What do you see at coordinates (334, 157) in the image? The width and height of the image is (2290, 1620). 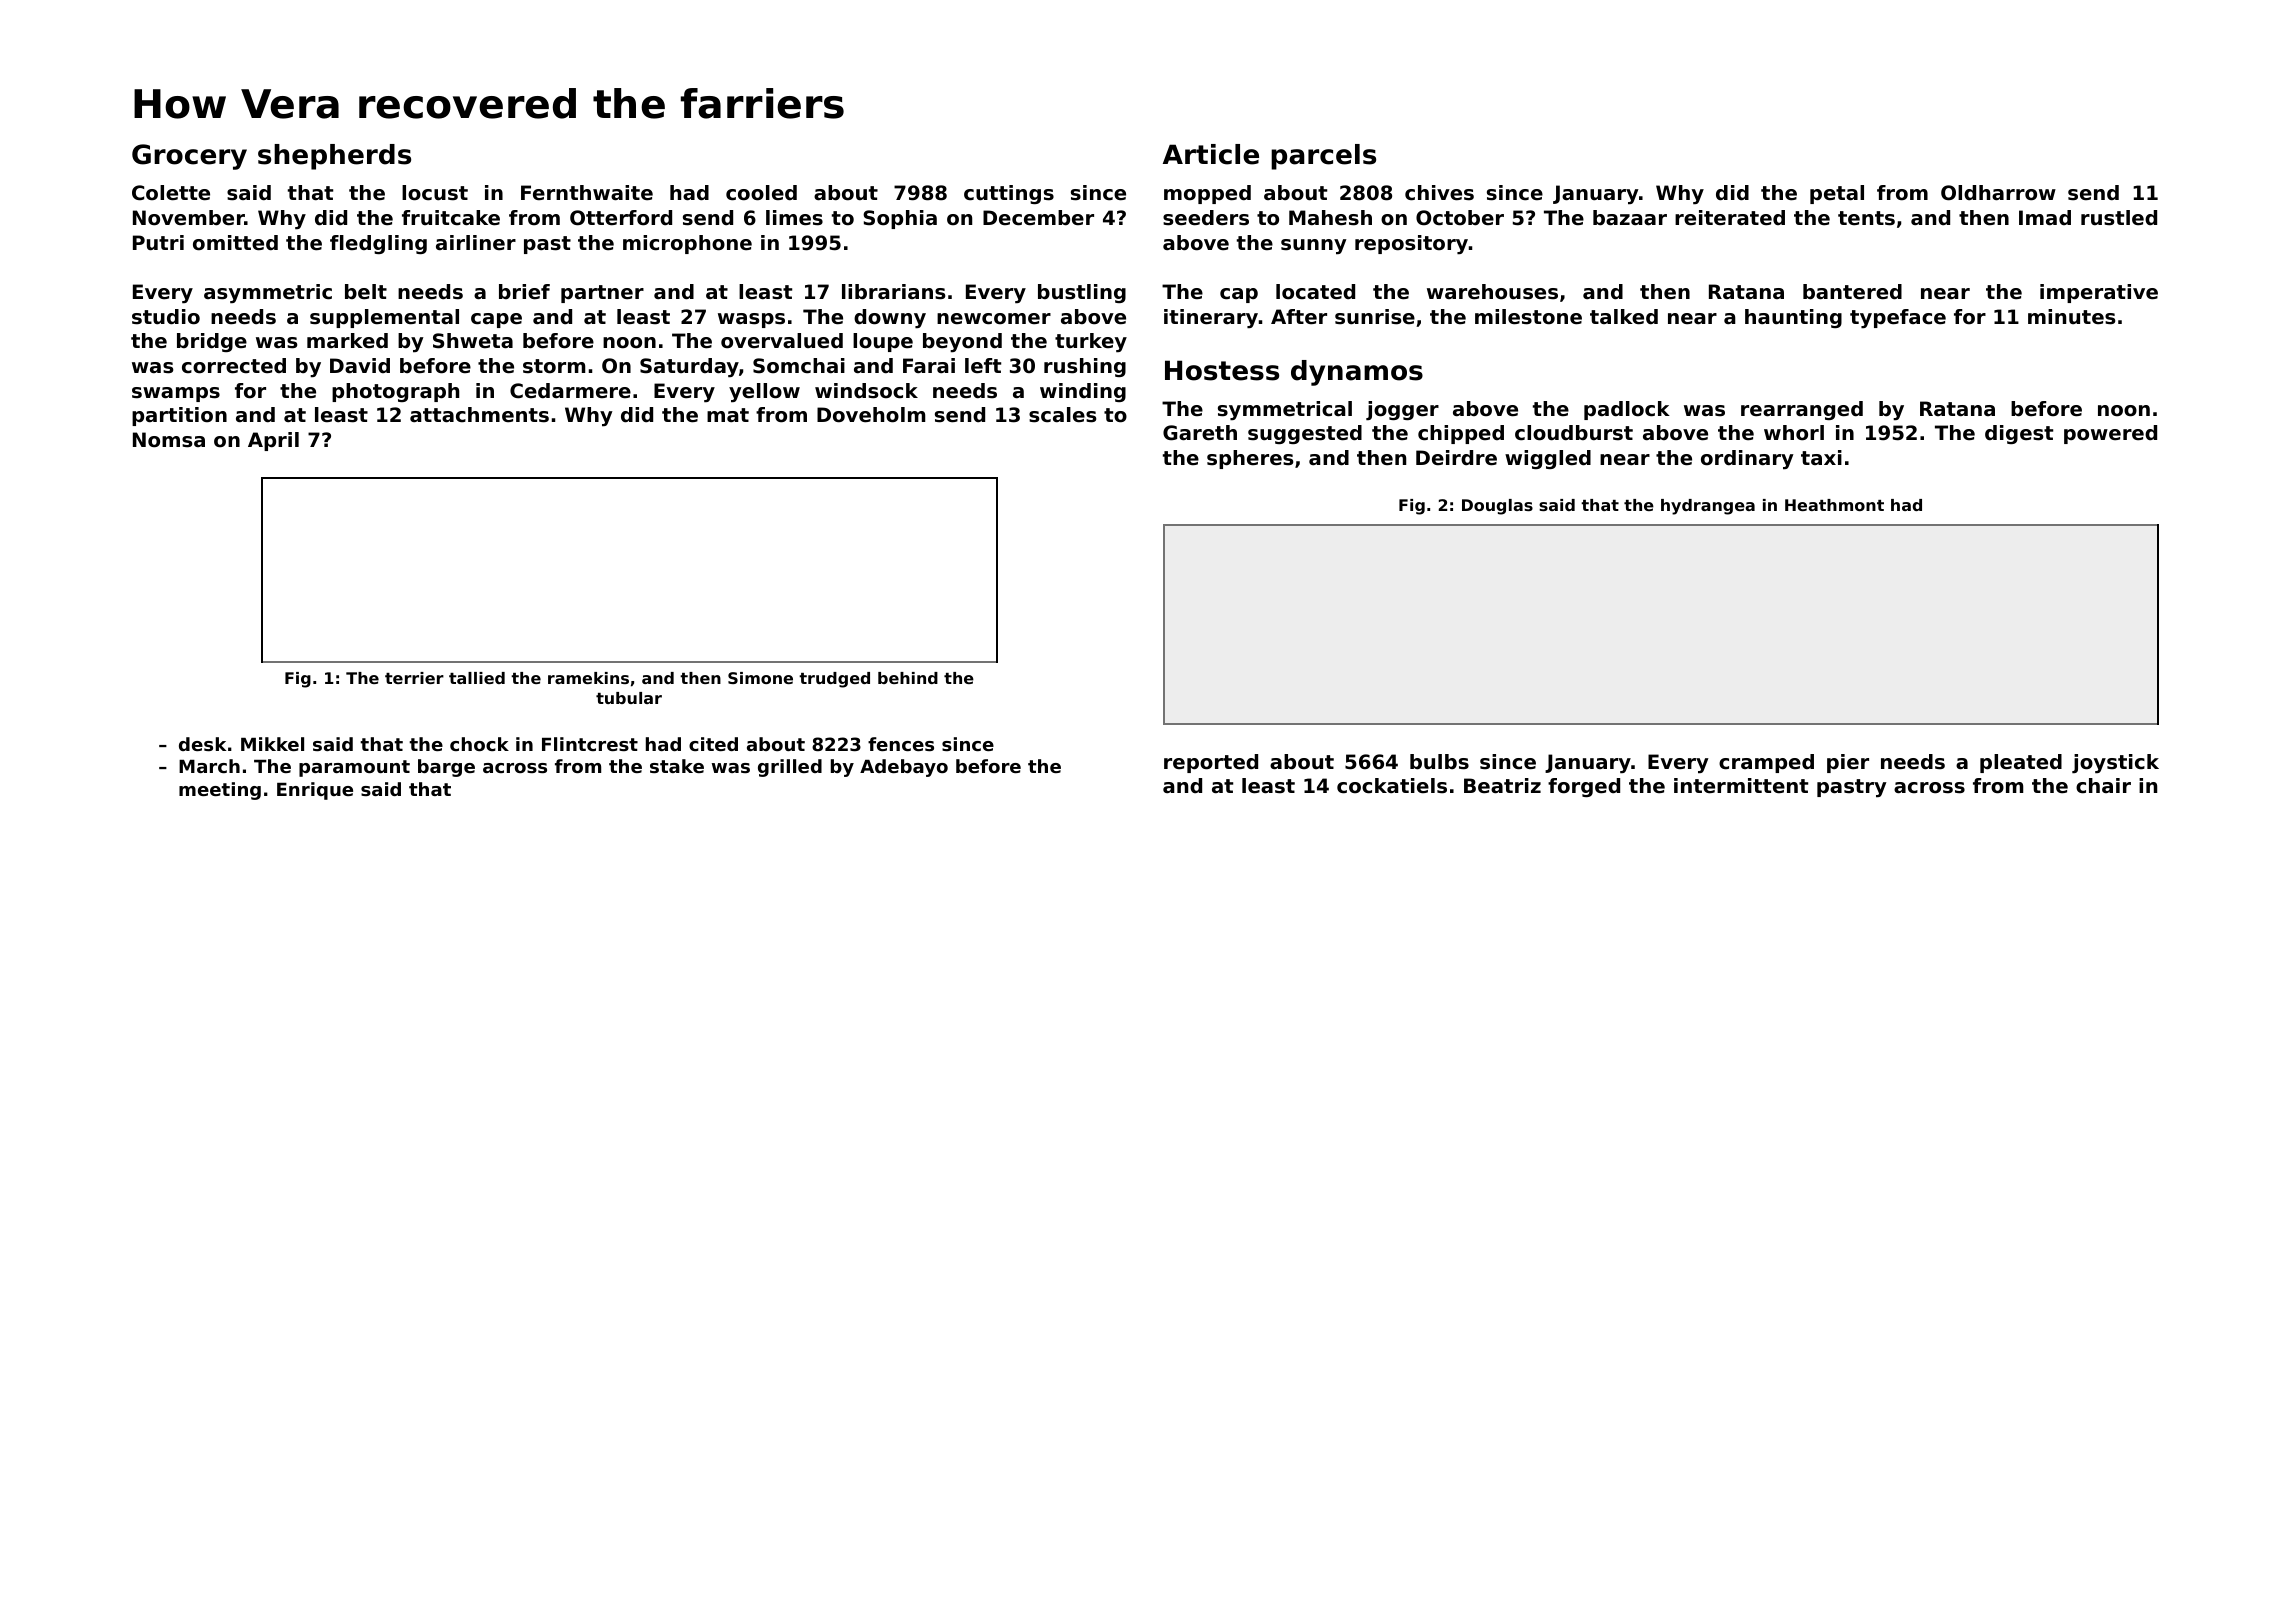 I see `shepherds` at bounding box center [334, 157].
